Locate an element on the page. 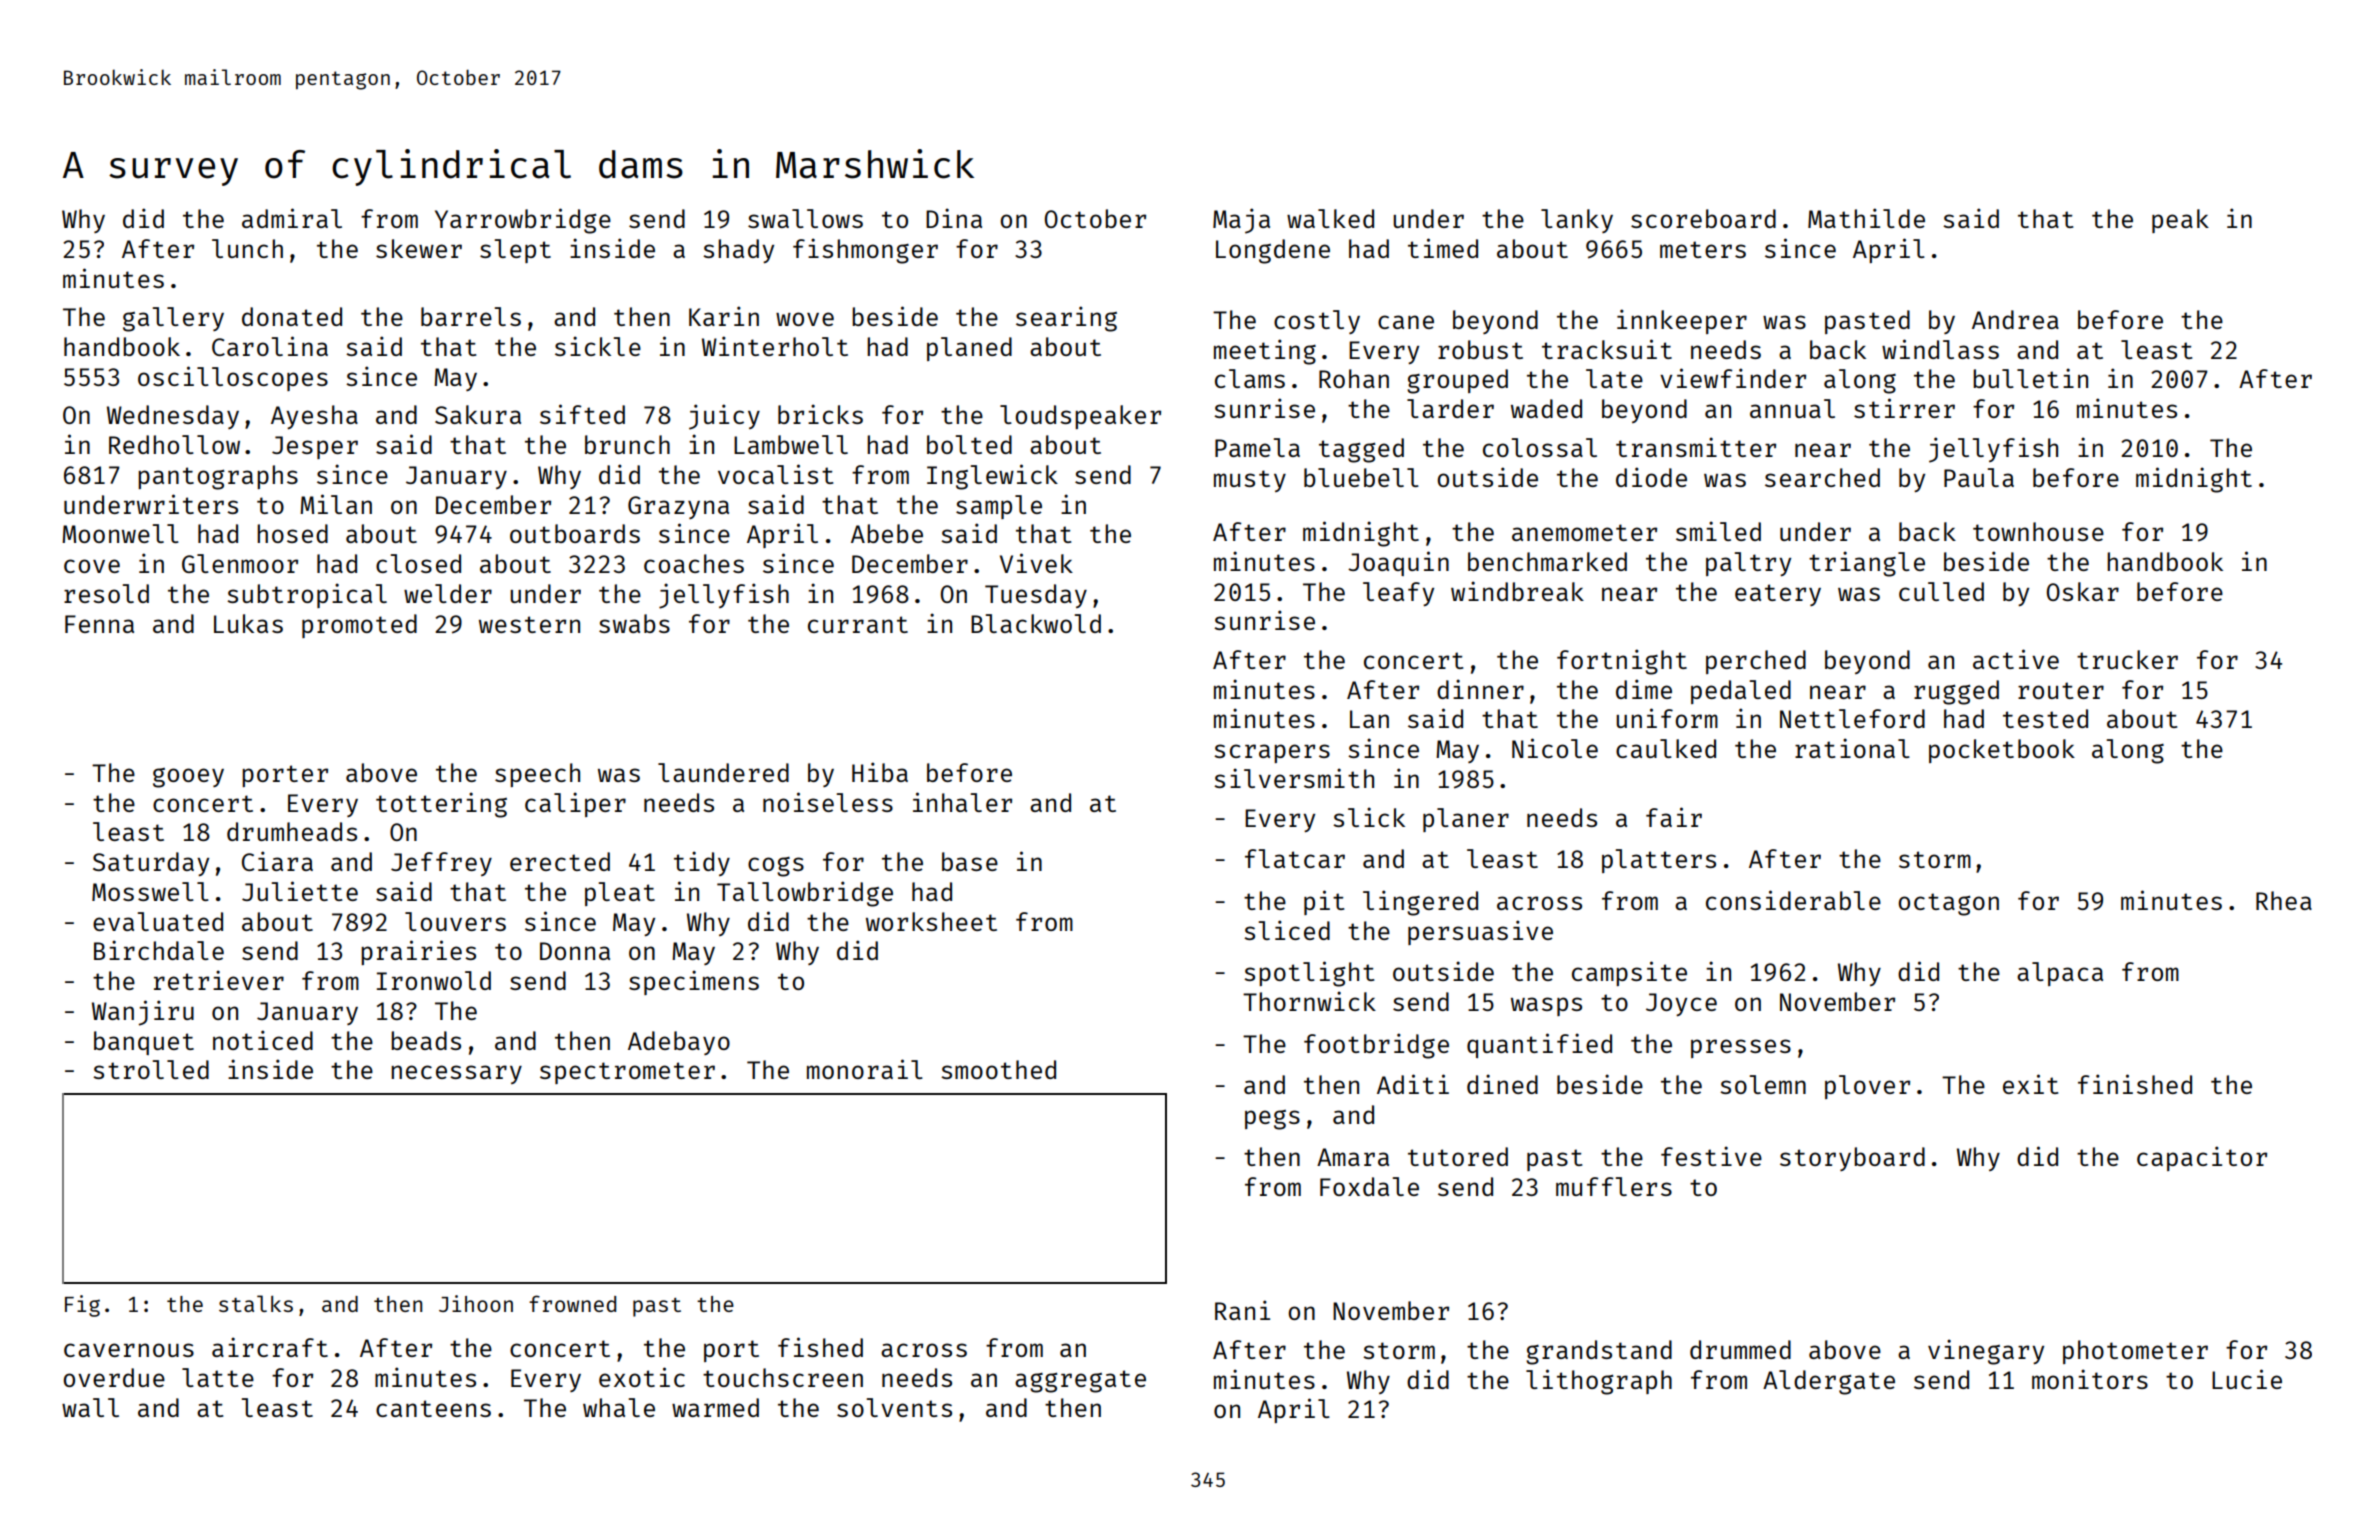 This document has width=2380, height=1540. Fig is located at coordinates (82, 1306).
